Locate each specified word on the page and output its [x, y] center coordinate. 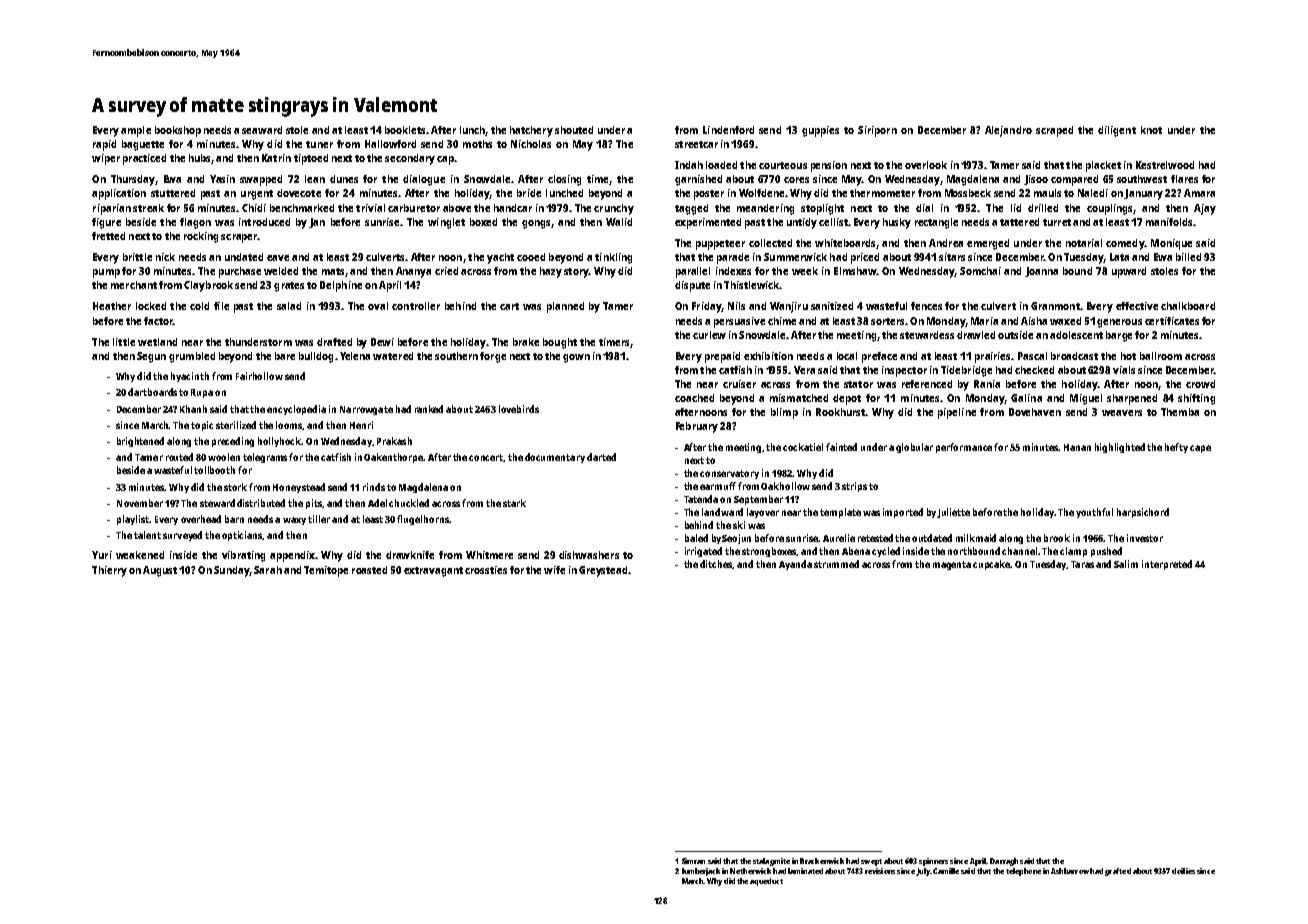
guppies [820, 131]
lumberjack [701, 872]
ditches [716, 564]
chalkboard [1188, 306]
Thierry [109, 571]
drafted [334, 342]
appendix [292, 556]
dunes [344, 179]
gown [576, 358]
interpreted [1167, 565]
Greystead [603, 571]
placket [1103, 166]
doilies [1183, 871]
